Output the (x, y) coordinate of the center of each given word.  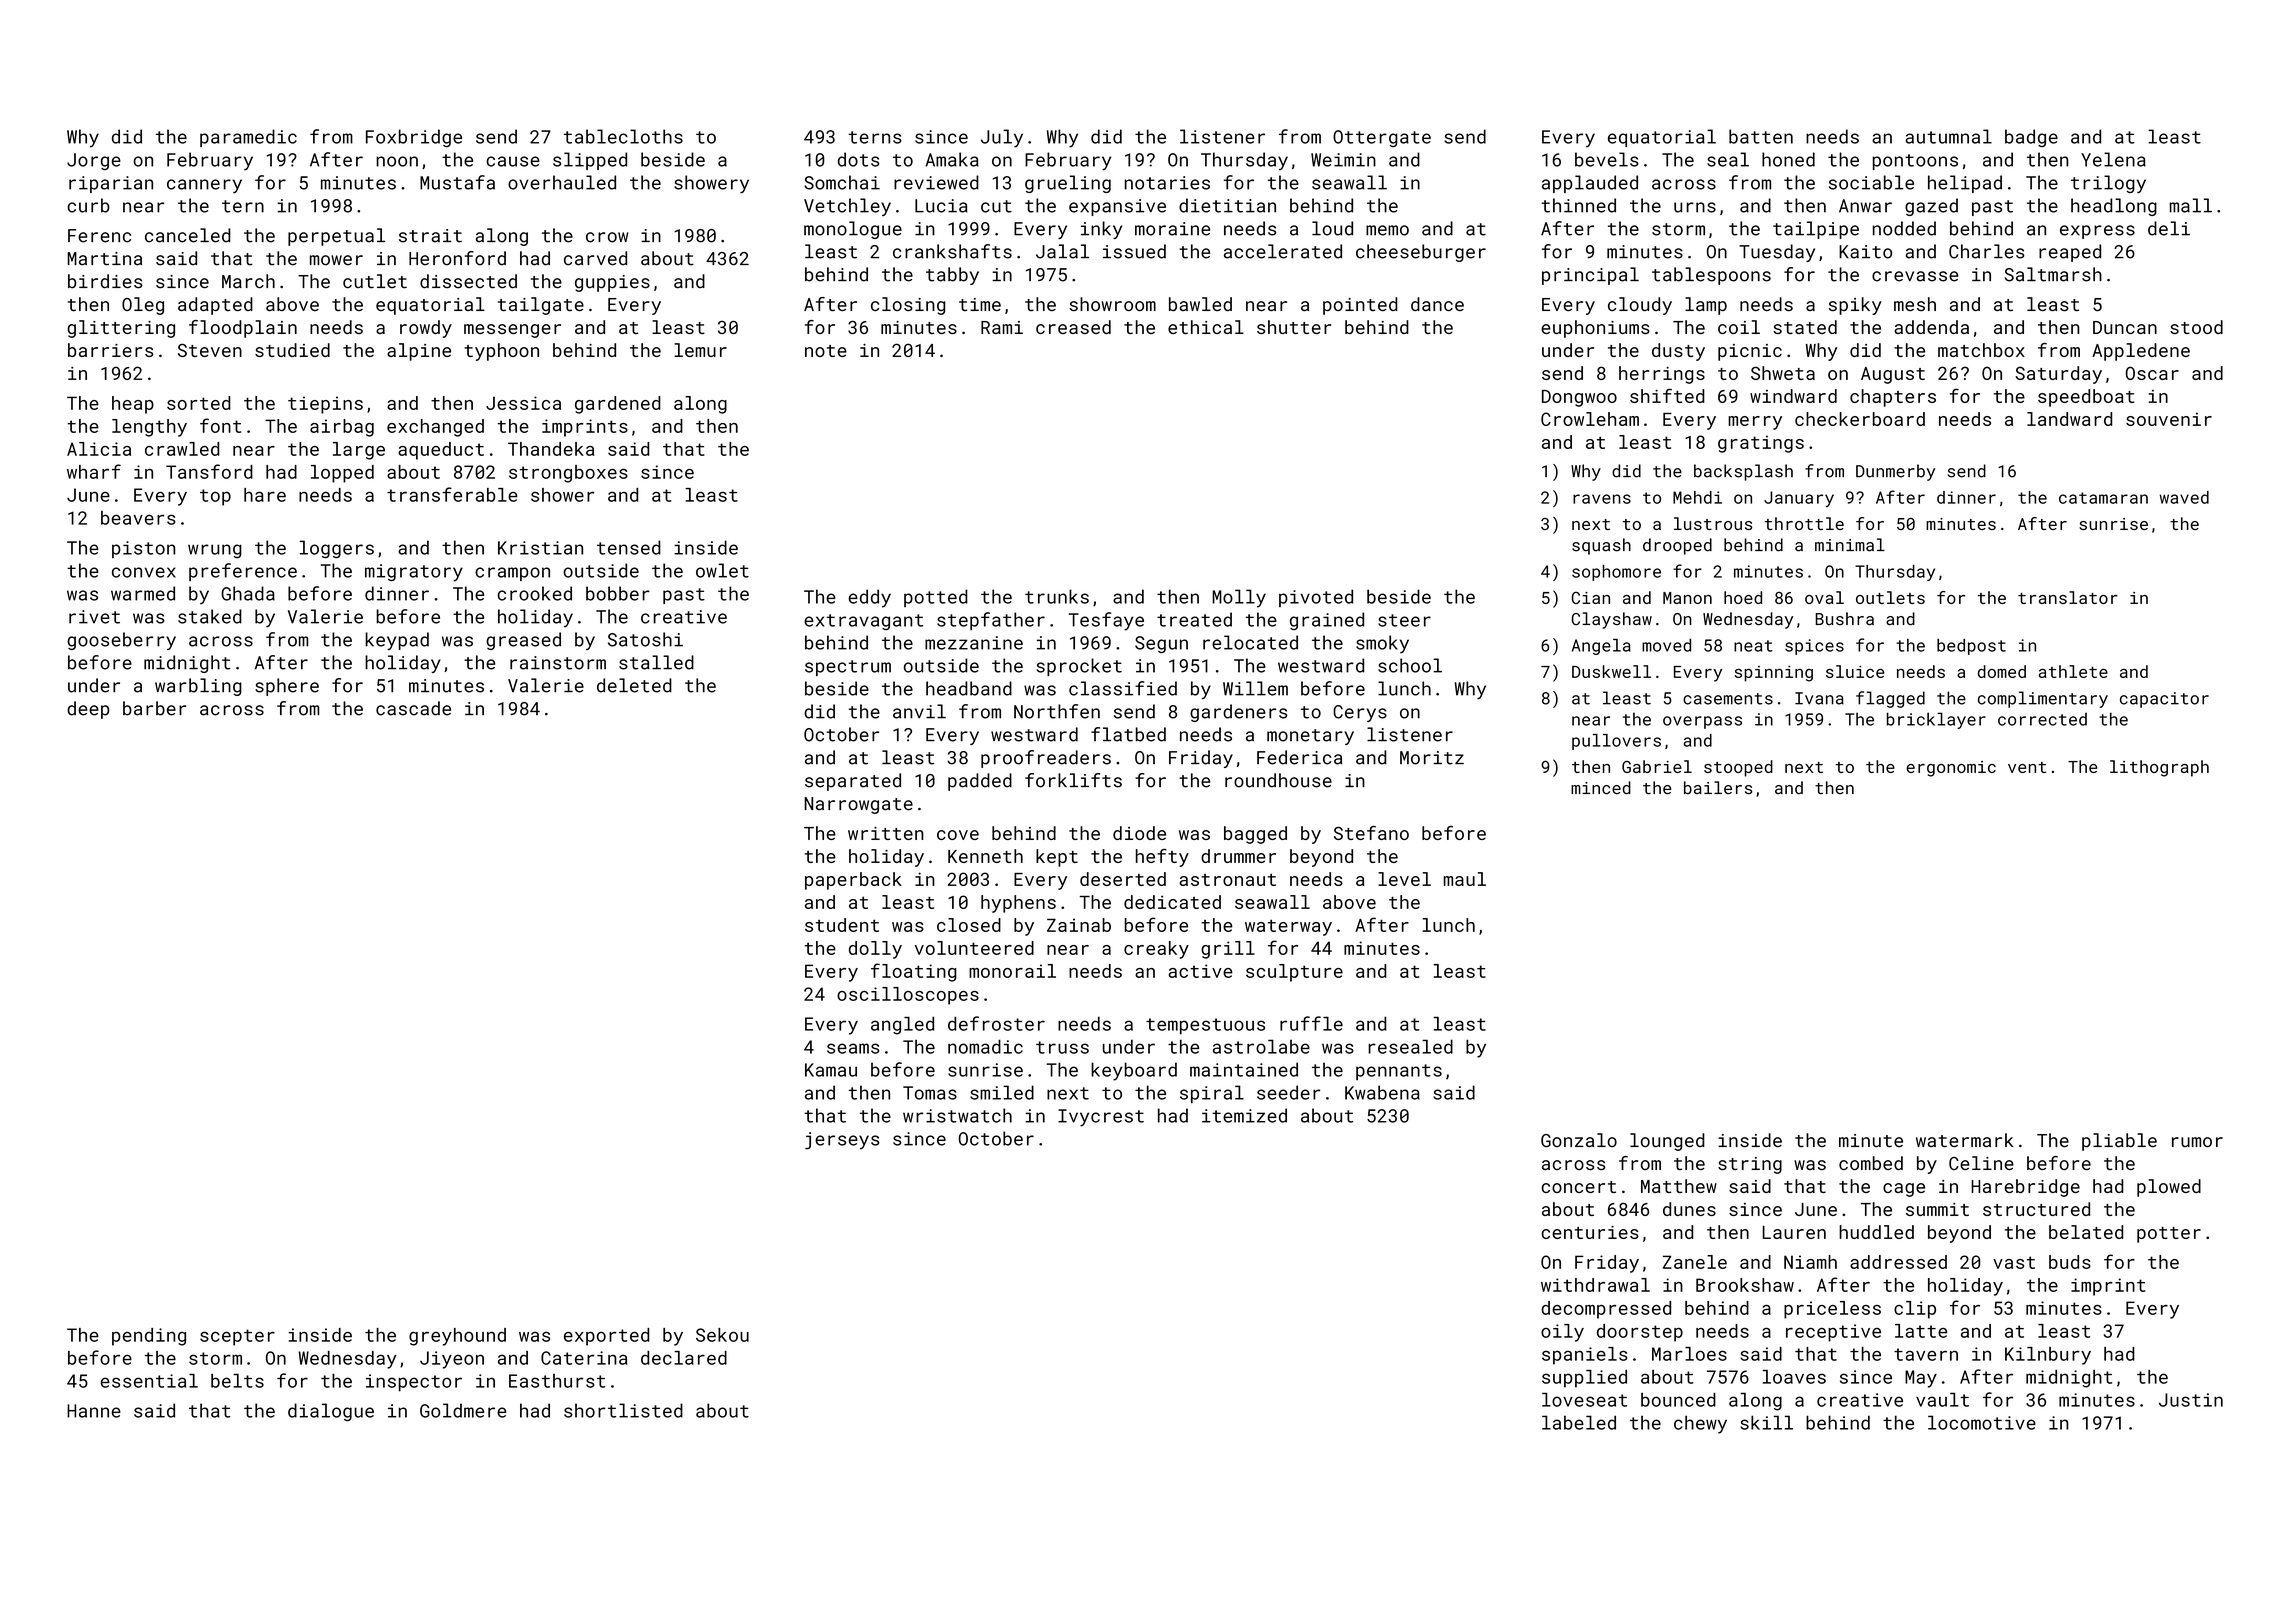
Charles (1986, 251)
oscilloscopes (908, 996)
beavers (138, 518)
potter (2169, 1235)
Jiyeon (452, 1360)
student (842, 925)
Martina (105, 259)
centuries (1590, 1232)
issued (1134, 251)
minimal (1850, 545)
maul (1465, 879)
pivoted (1316, 598)
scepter (237, 1337)
